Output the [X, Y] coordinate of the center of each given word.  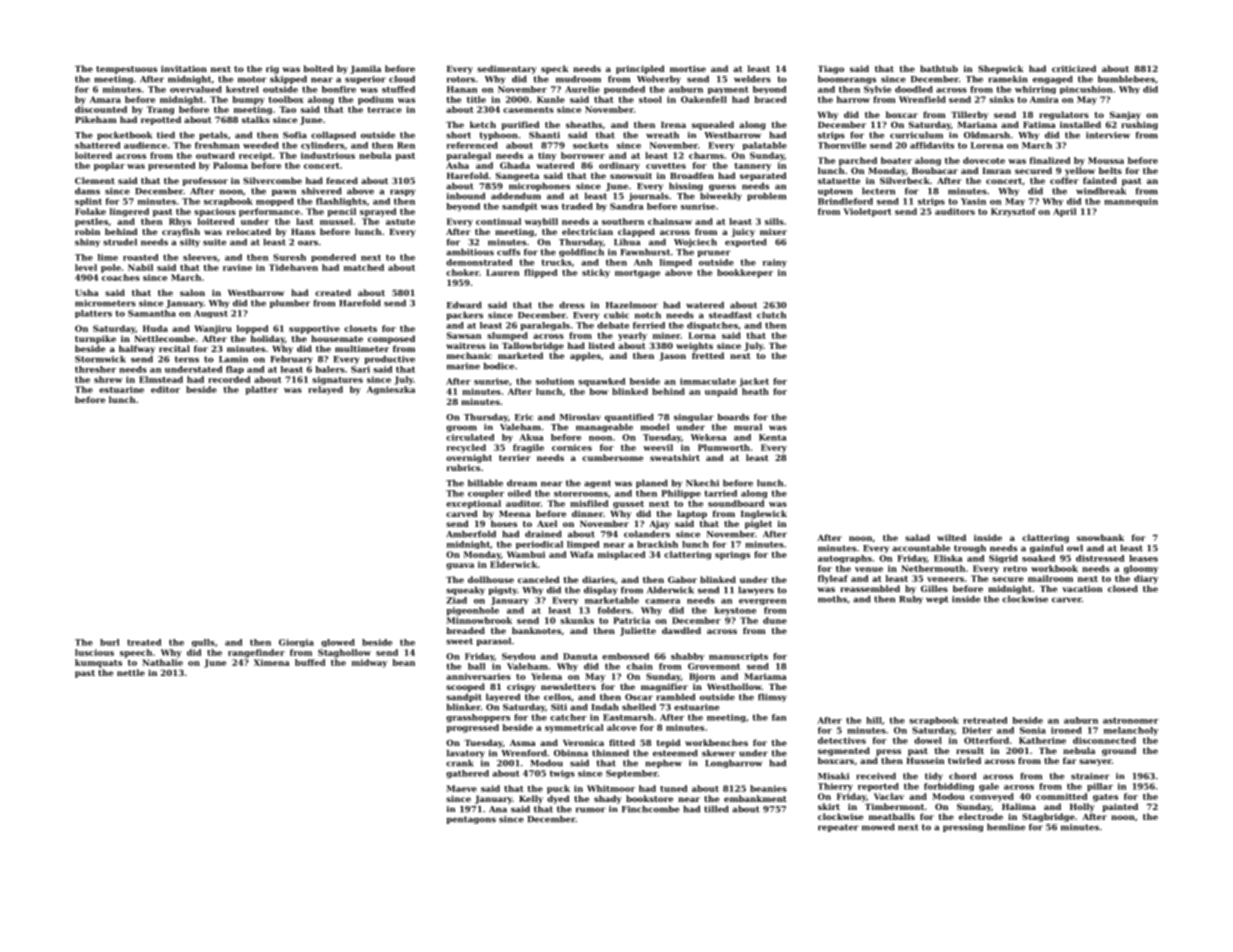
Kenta [773, 437]
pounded [624, 90]
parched [858, 161]
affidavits [932, 145]
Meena [515, 514]
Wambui [526, 554]
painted [1120, 807]
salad [917, 537]
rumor [591, 810]
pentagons [471, 820]
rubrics [463, 467]
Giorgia [296, 643]
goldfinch [581, 252]
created [333, 292]
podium [376, 100]
